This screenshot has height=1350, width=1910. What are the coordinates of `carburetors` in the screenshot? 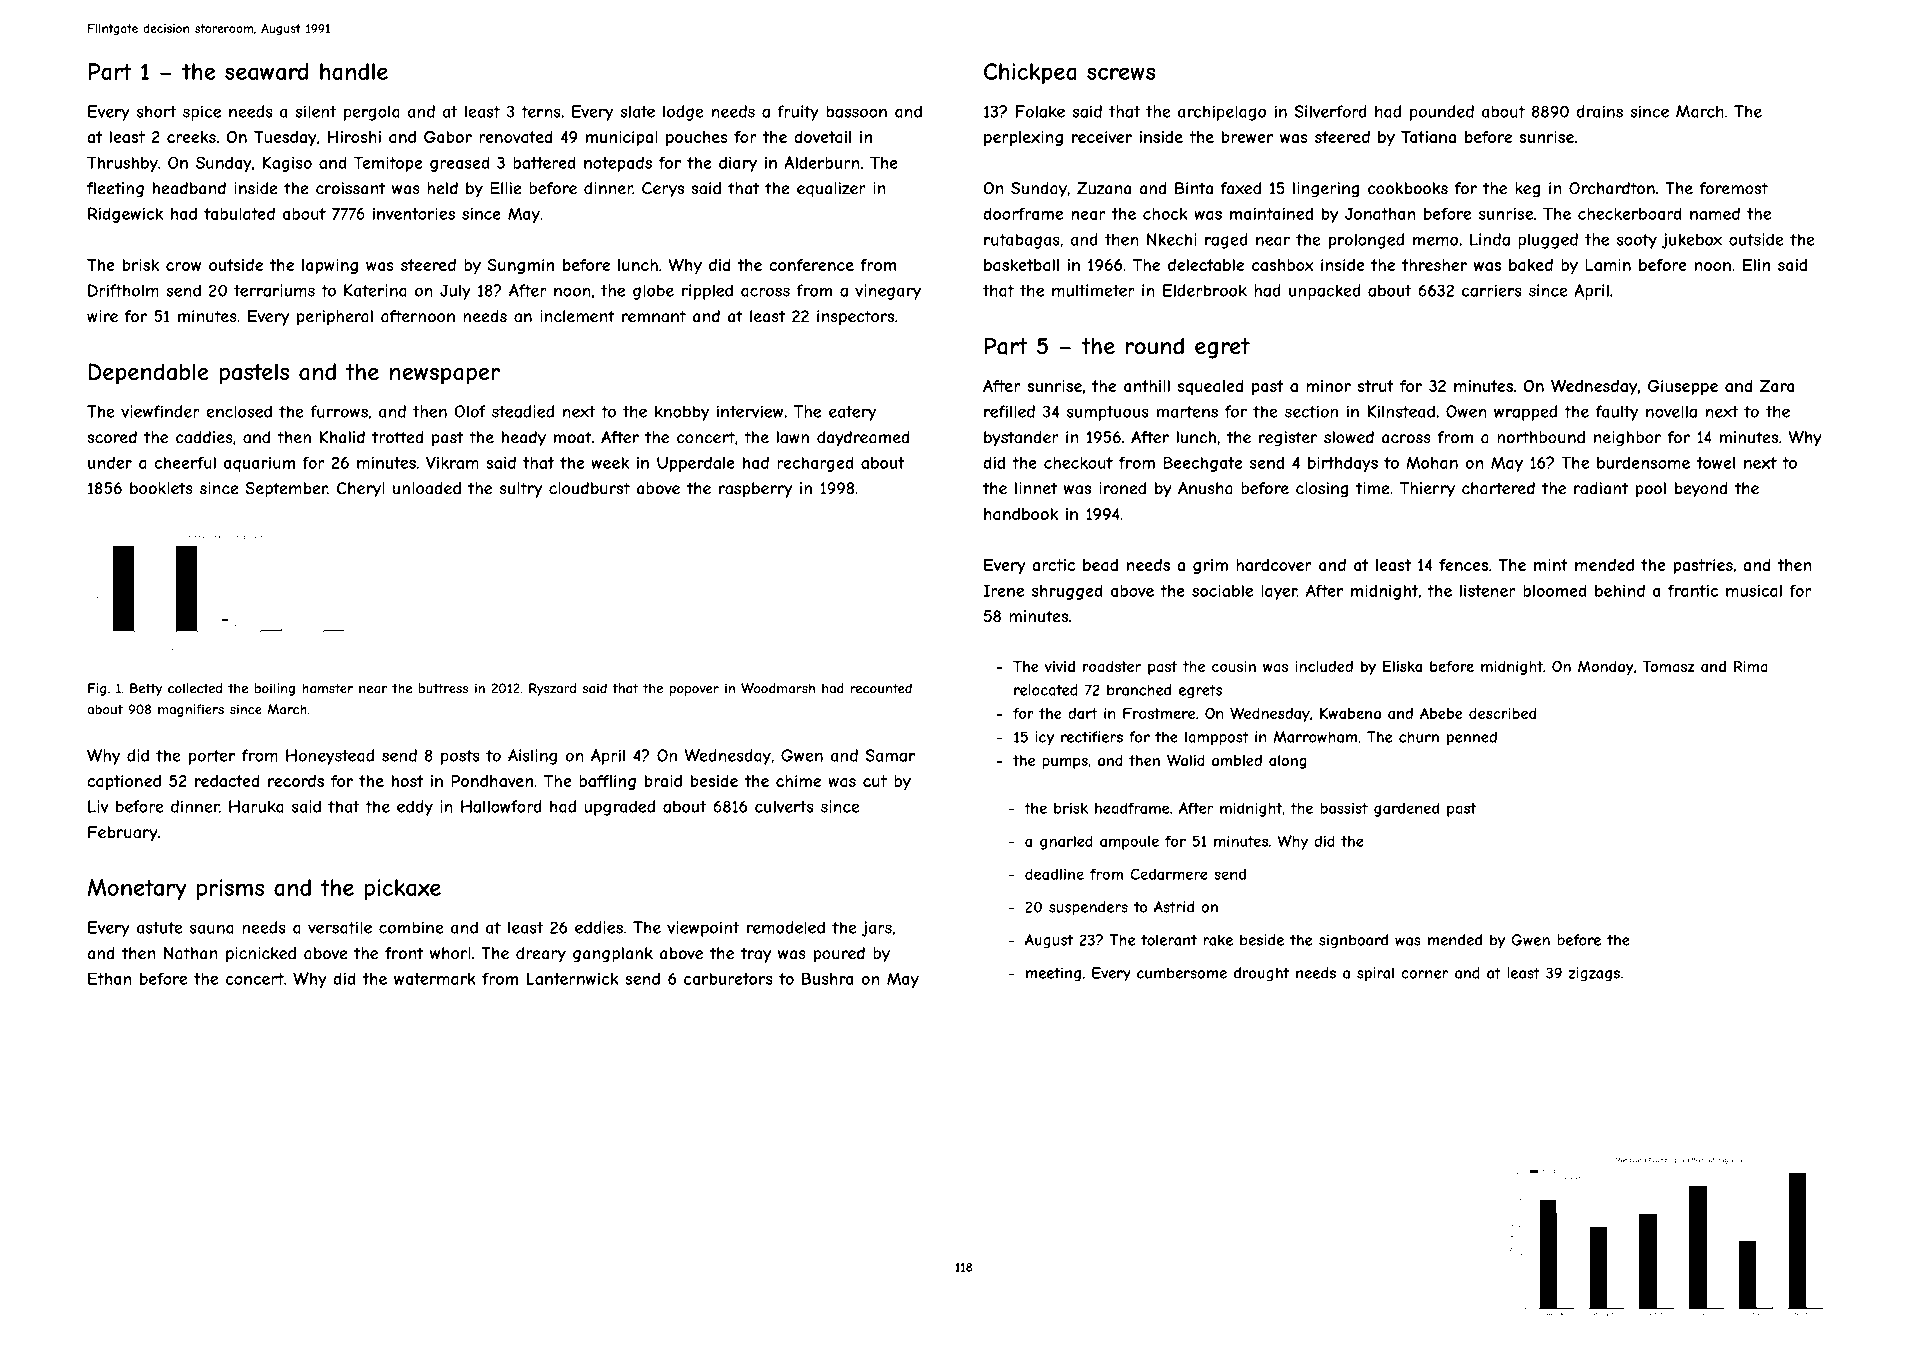 It's located at (728, 979).
